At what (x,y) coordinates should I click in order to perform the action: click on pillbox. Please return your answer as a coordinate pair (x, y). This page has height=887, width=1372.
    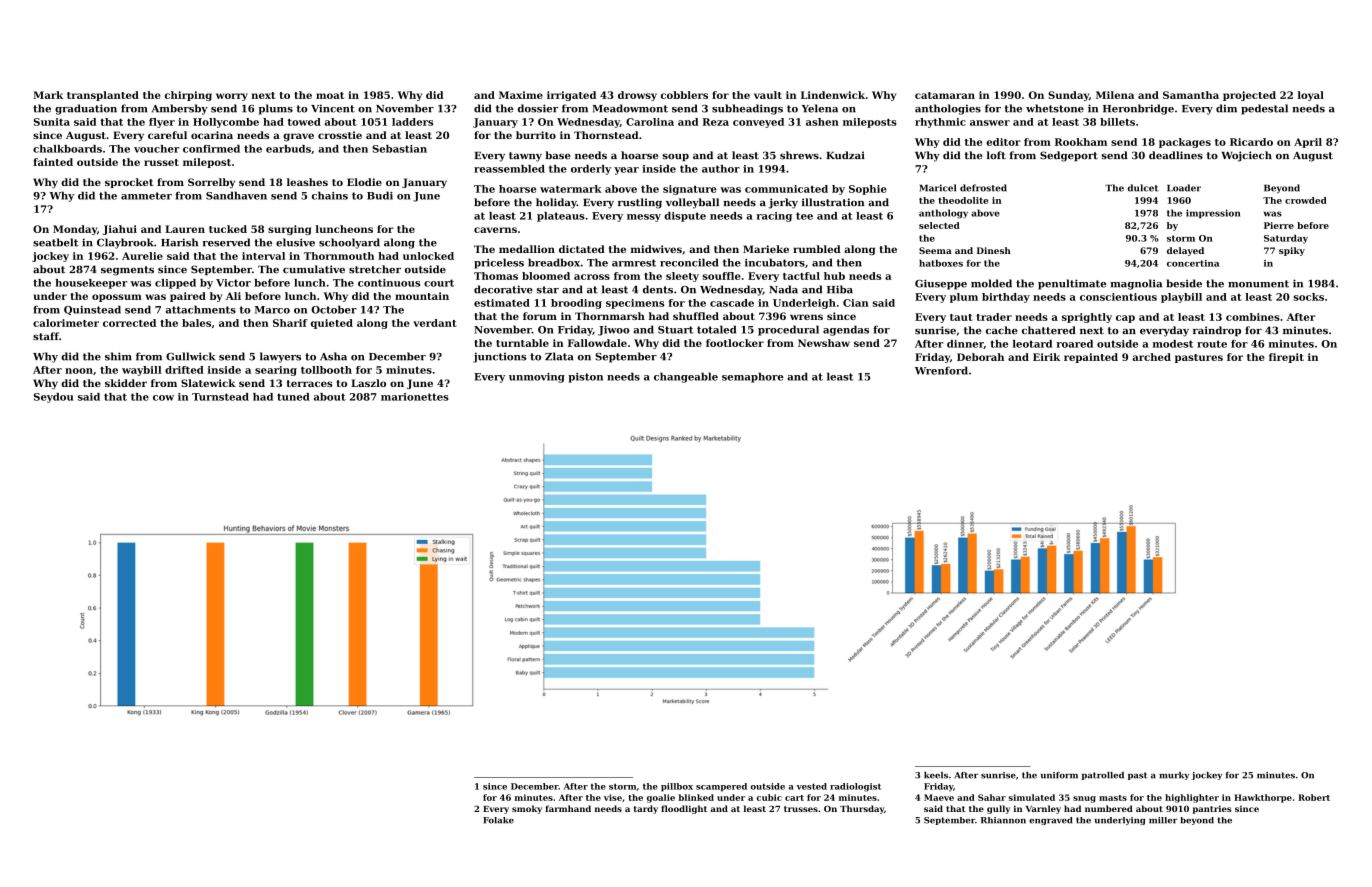
    Looking at the image, I should click on (677, 787).
